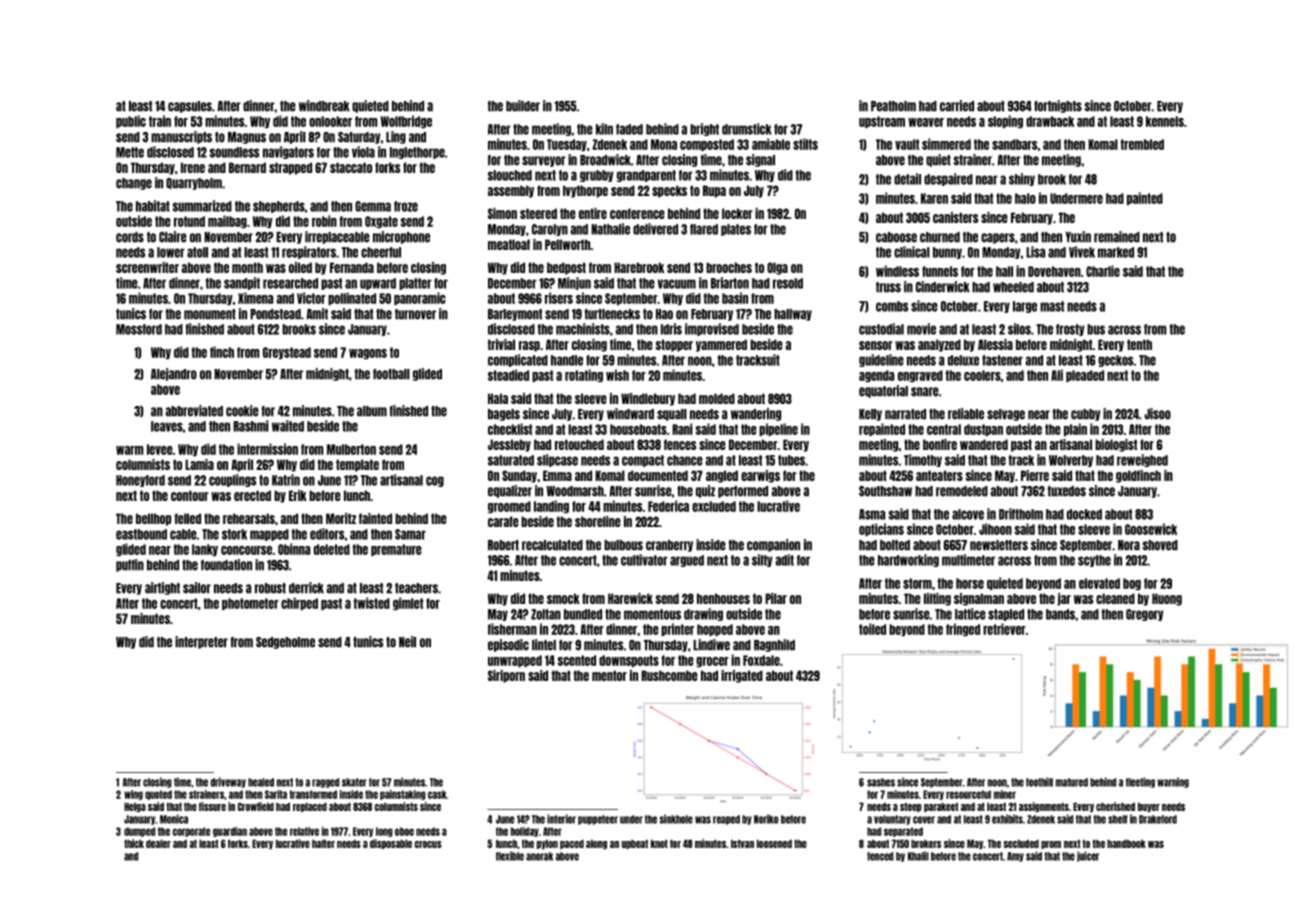 This page has width=1308, height=924. I want to click on yammered, so click(721, 345).
